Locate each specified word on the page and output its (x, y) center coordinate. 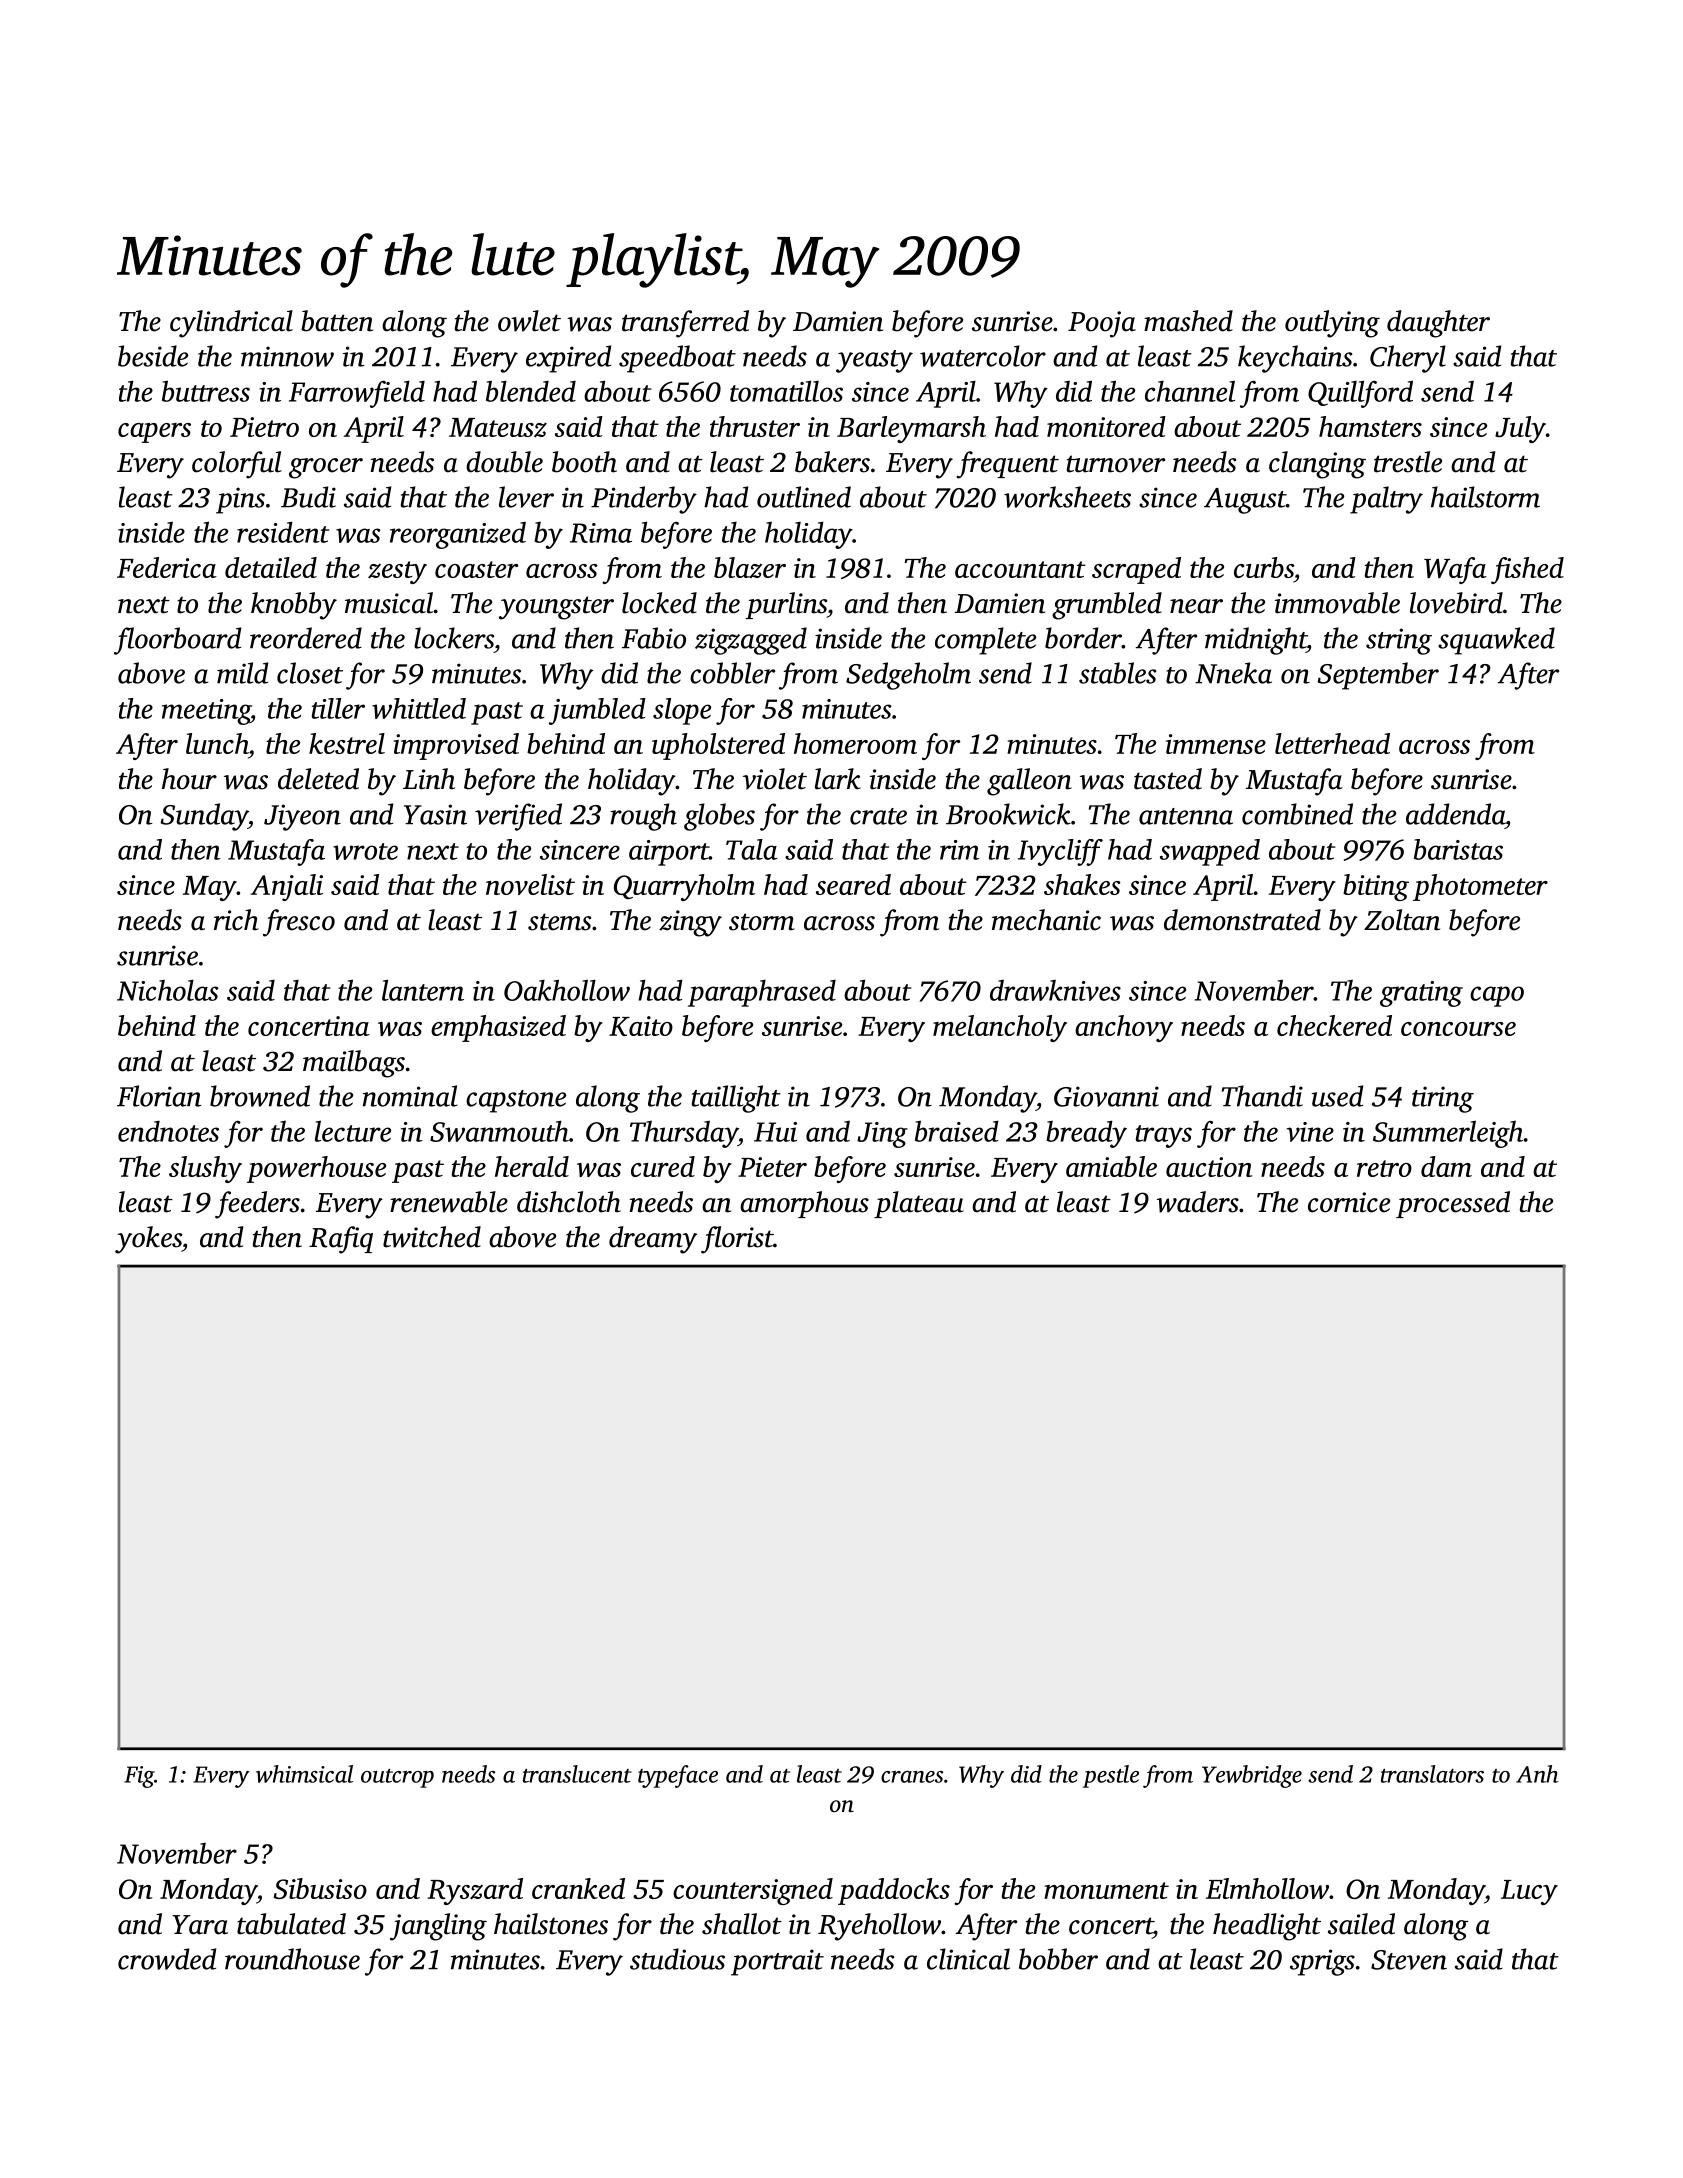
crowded (167, 1959)
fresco (299, 923)
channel (1190, 391)
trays (1164, 1136)
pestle (1111, 1776)
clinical (968, 1959)
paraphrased (762, 993)
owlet (529, 321)
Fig (139, 1777)
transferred (685, 324)
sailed (1361, 1924)
